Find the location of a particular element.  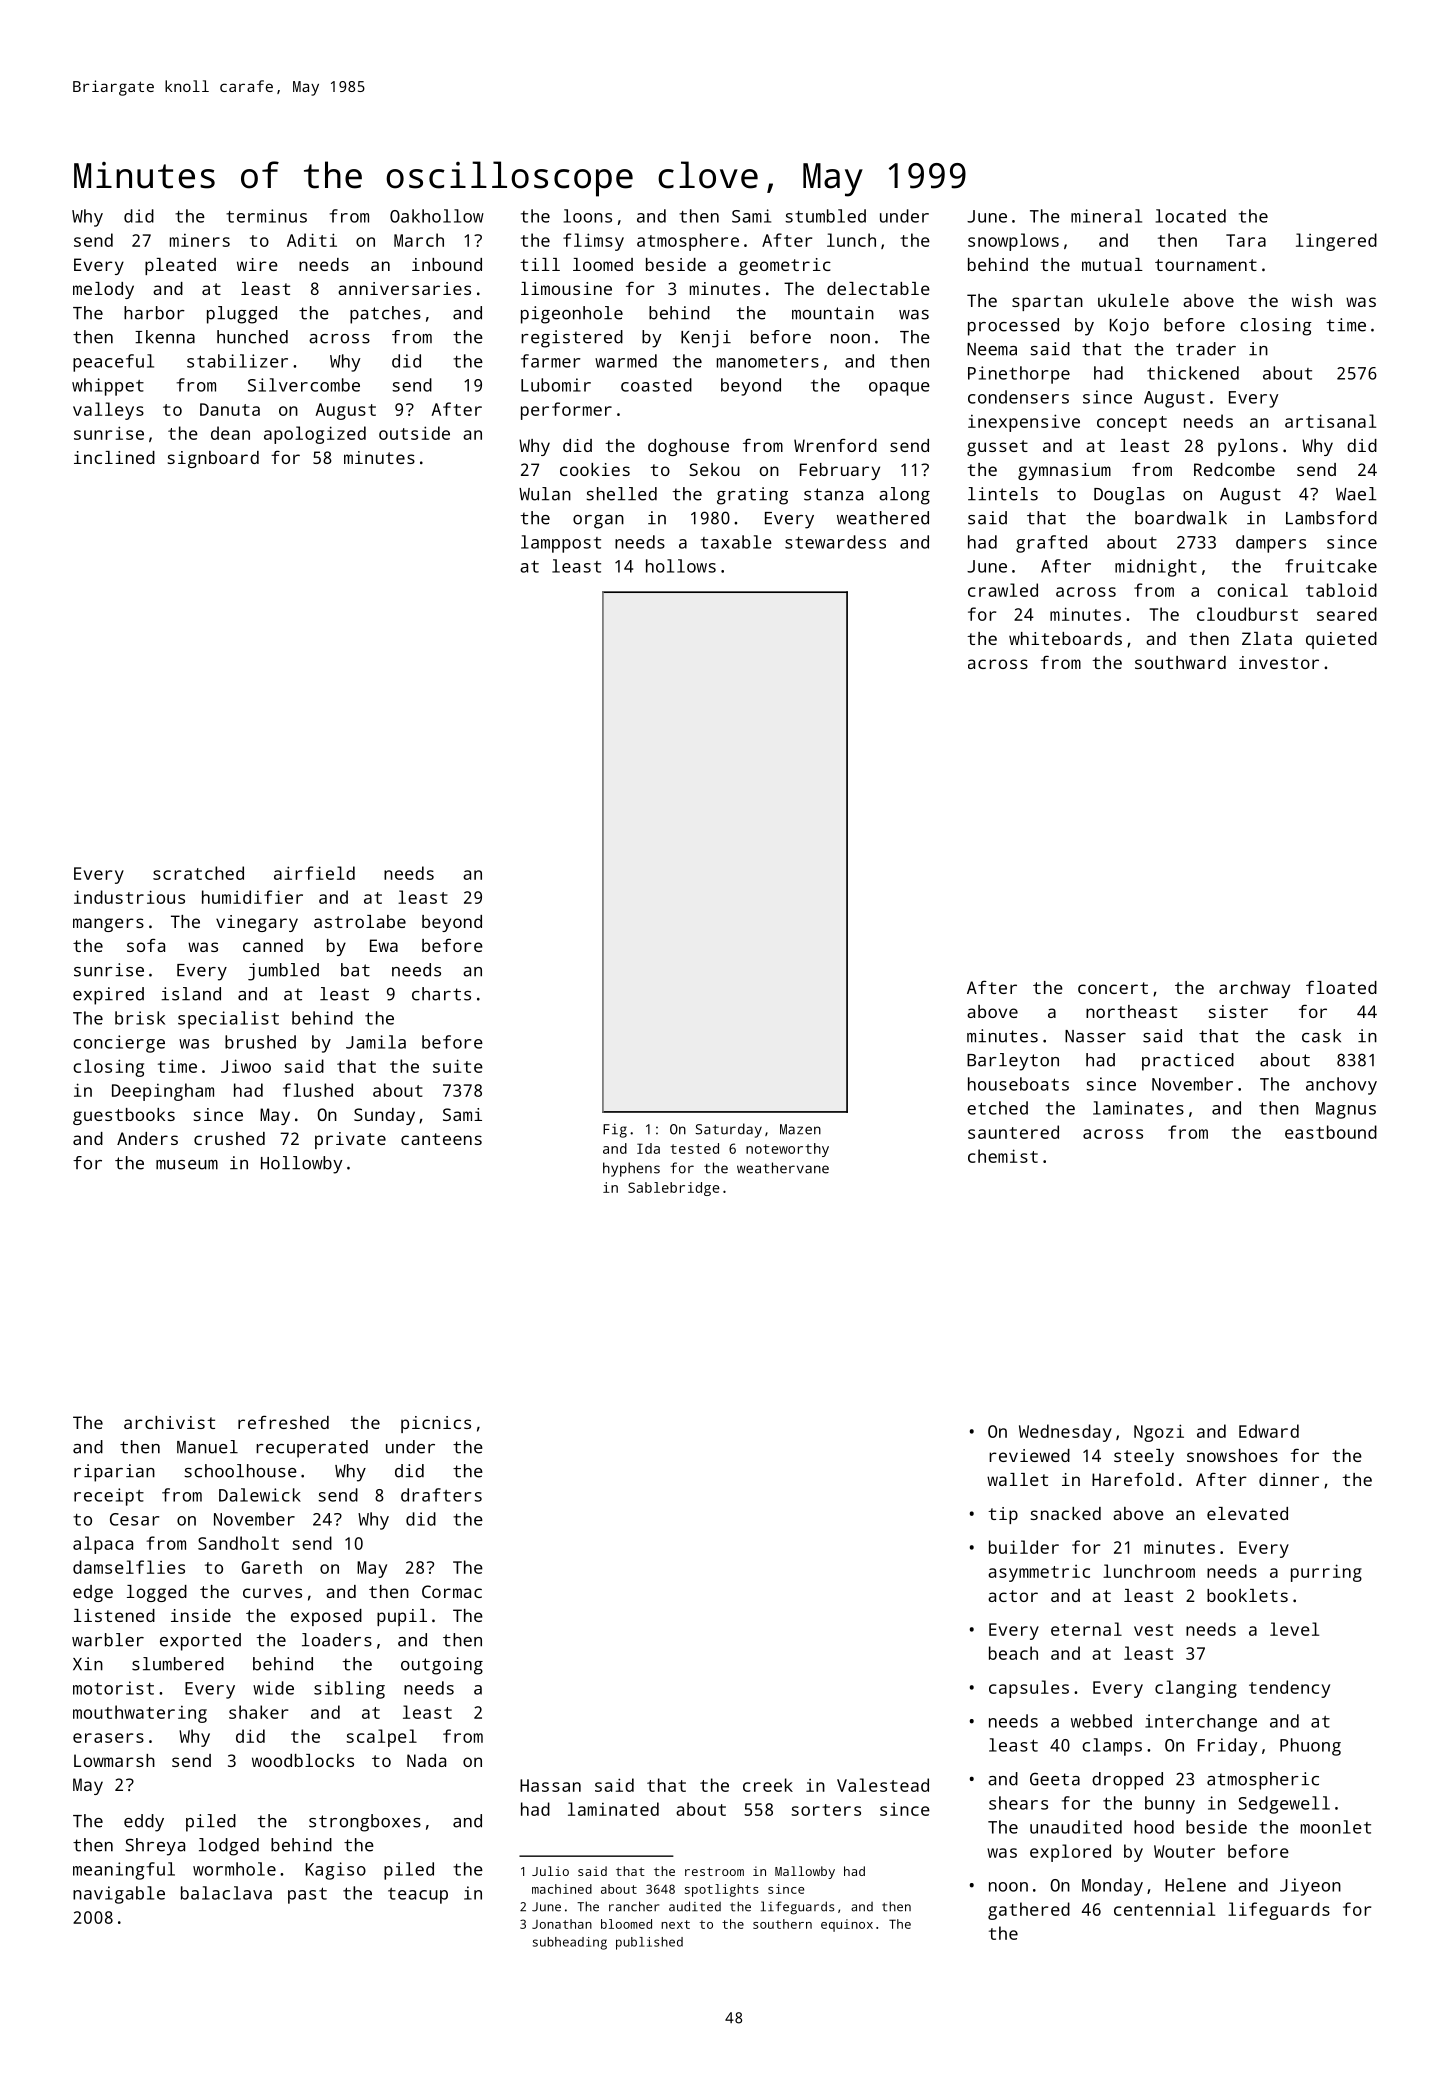

located is located at coordinates (1191, 216).
